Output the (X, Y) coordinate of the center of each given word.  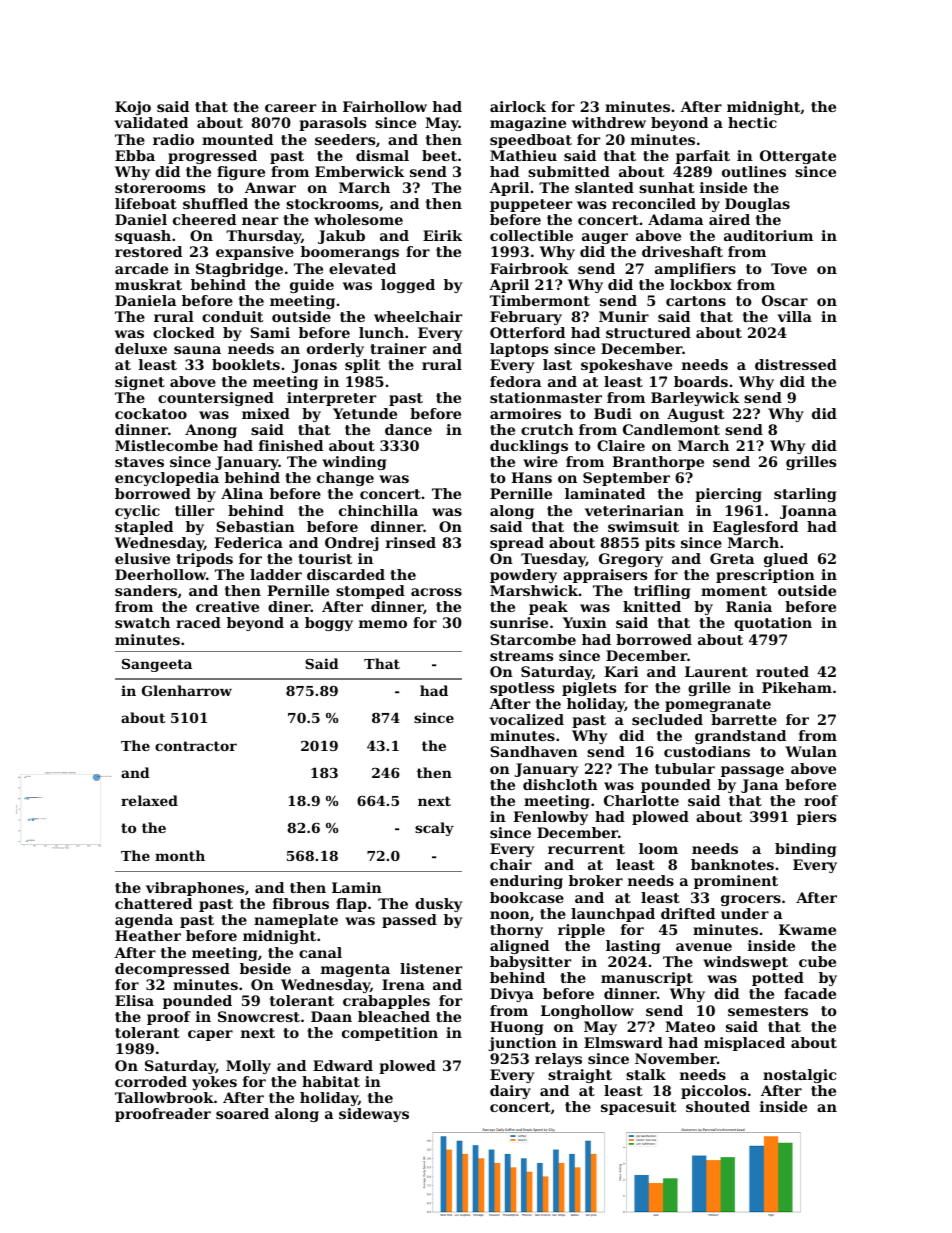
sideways (374, 1115)
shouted (718, 1106)
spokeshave (626, 366)
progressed (212, 157)
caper (210, 1035)
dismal (382, 155)
